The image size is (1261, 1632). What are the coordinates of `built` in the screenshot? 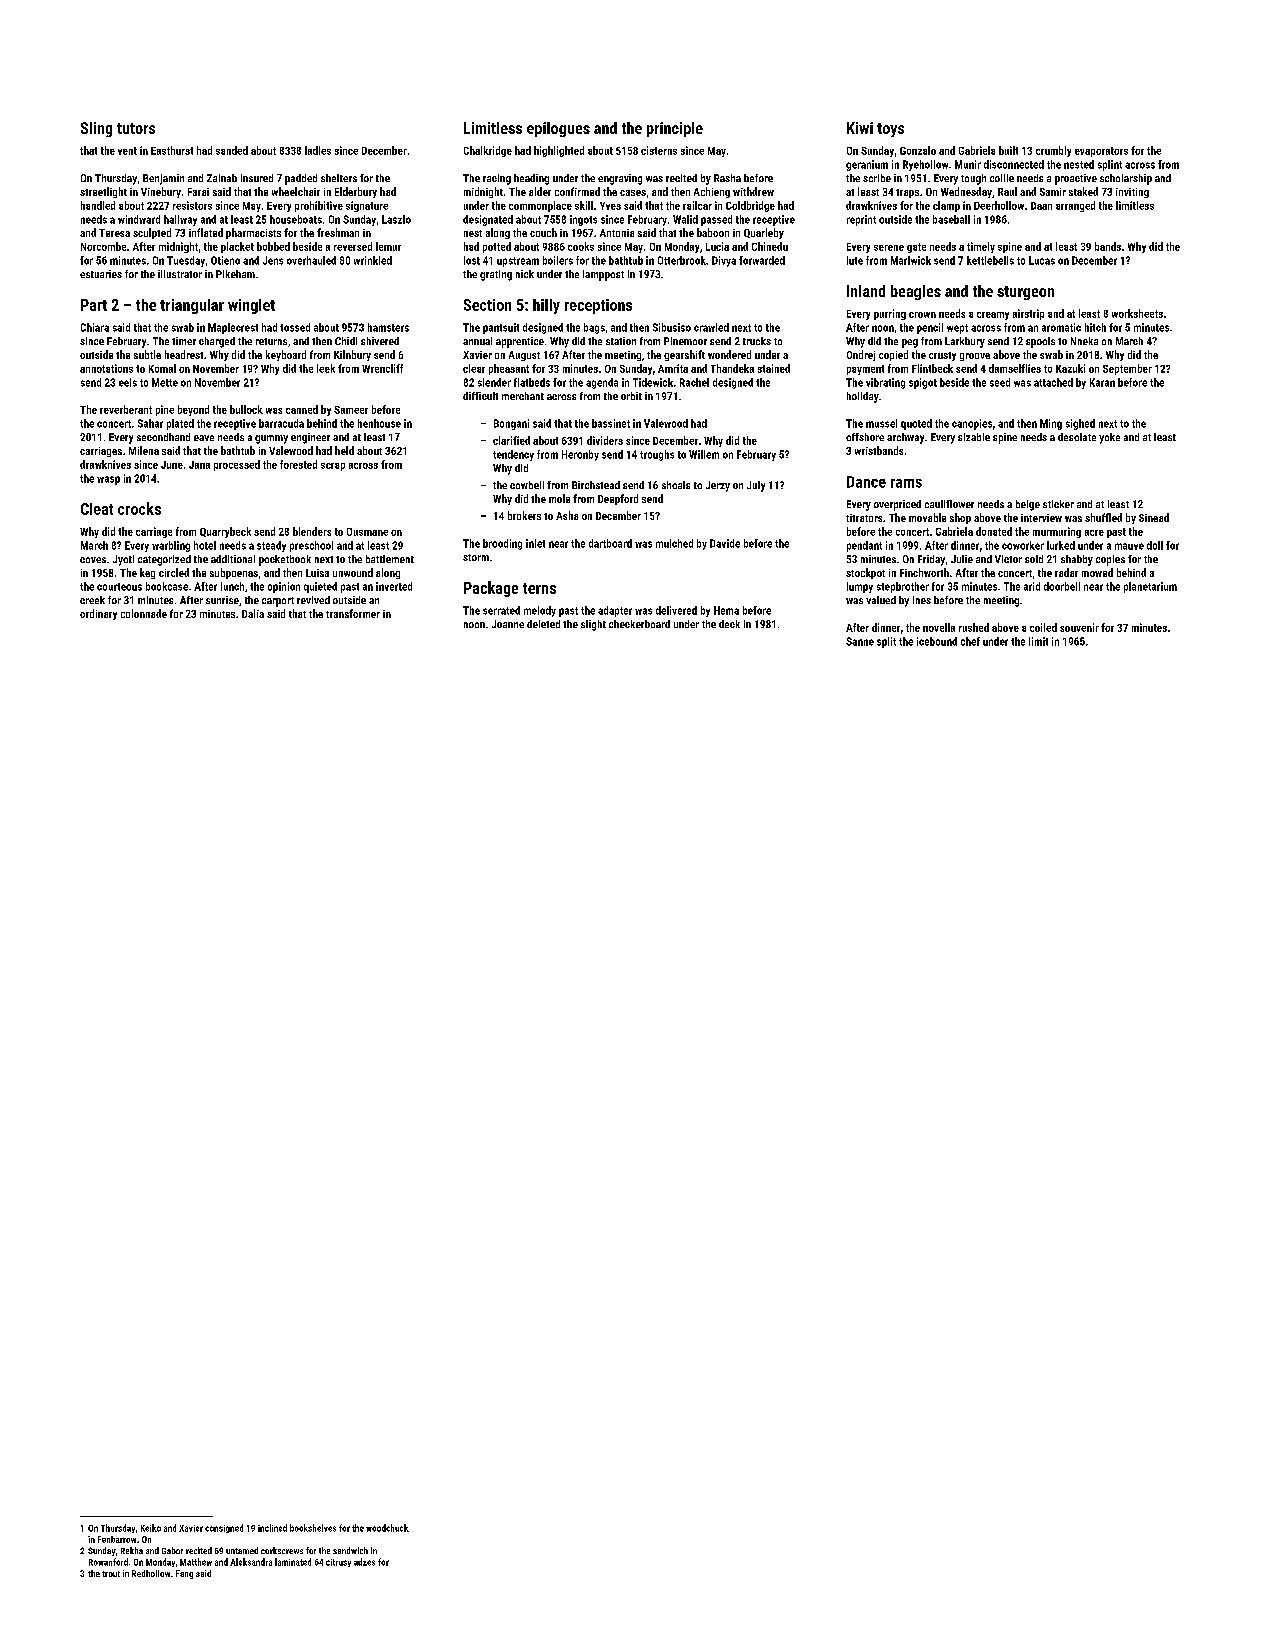 It's located at (1008, 150).
